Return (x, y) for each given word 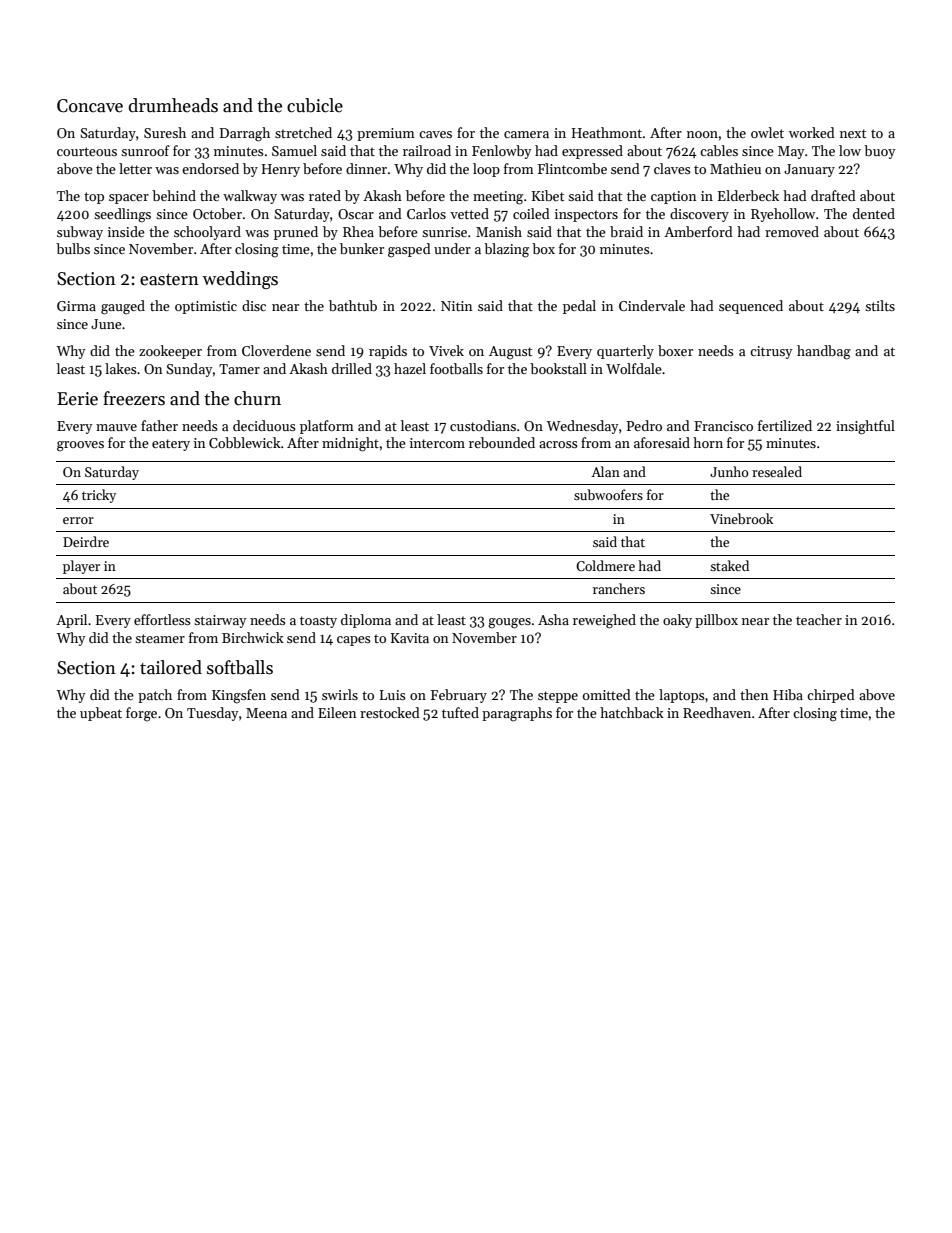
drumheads (173, 105)
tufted (460, 712)
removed (792, 231)
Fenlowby (502, 152)
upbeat (101, 714)
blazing (506, 250)
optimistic (206, 307)
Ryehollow (783, 215)
